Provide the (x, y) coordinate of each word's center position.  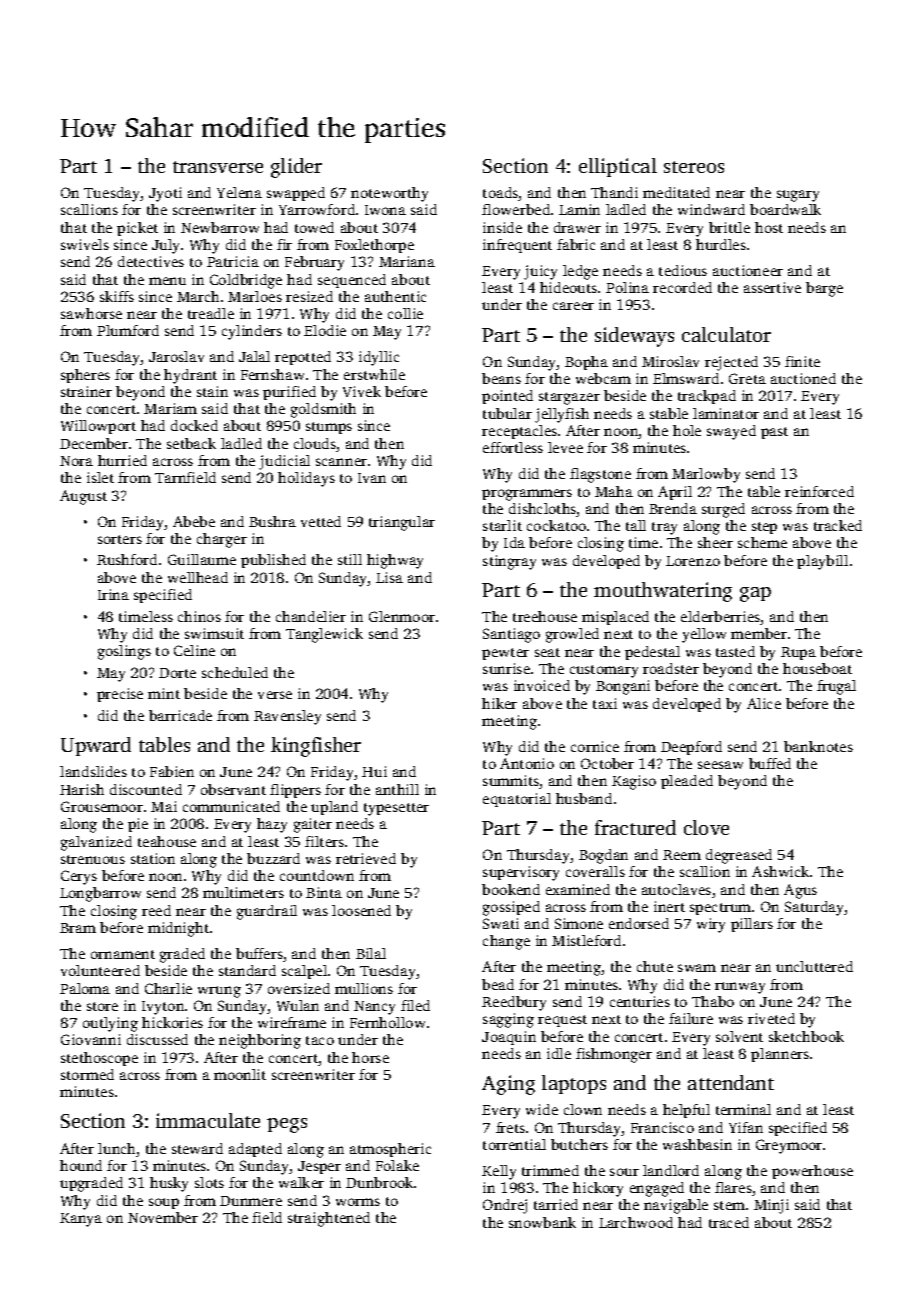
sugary (798, 196)
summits (511, 782)
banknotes (818, 746)
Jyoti (165, 194)
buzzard (273, 858)
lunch (117, 1150)
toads (501, 194)
